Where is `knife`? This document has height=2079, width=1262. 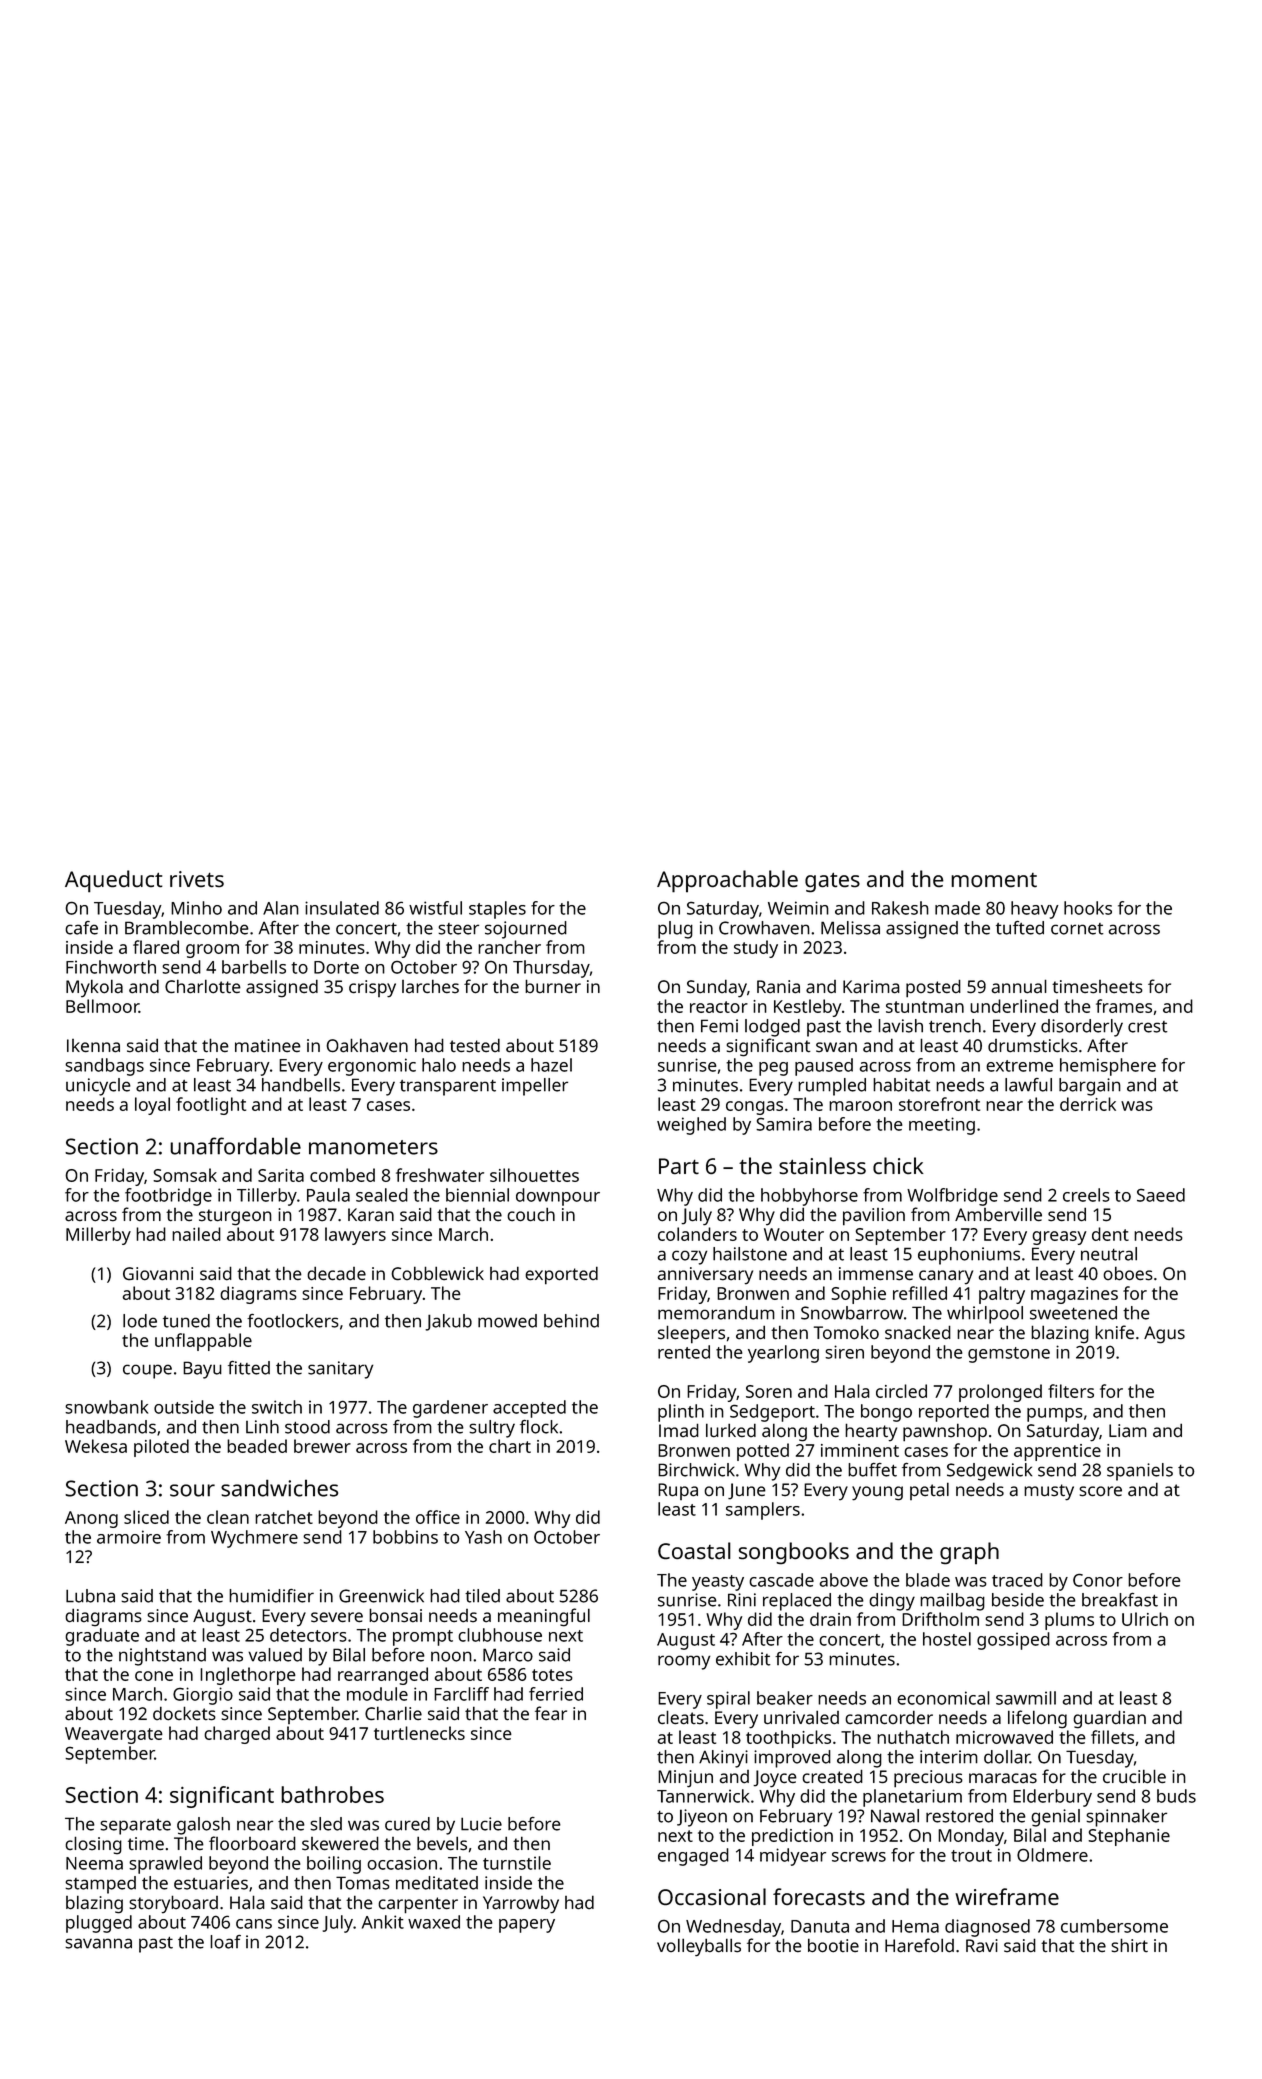 knife is located at coordinates (1114, 1332).
